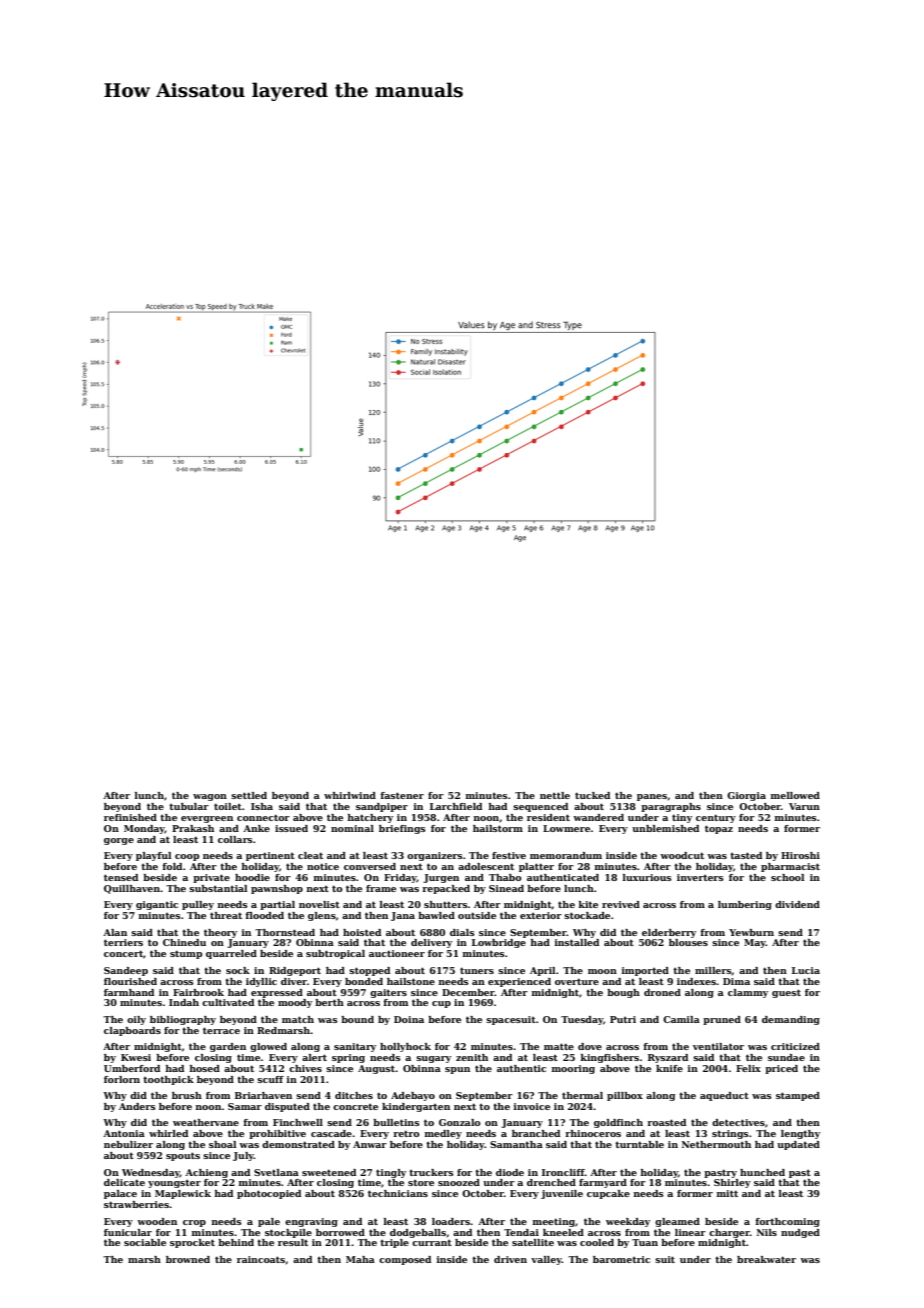 The width and height of the screenshot is (924, 1308). Describe the element at coordinates (748, 1068) in the screenshot. I see `Felix` at that location.
